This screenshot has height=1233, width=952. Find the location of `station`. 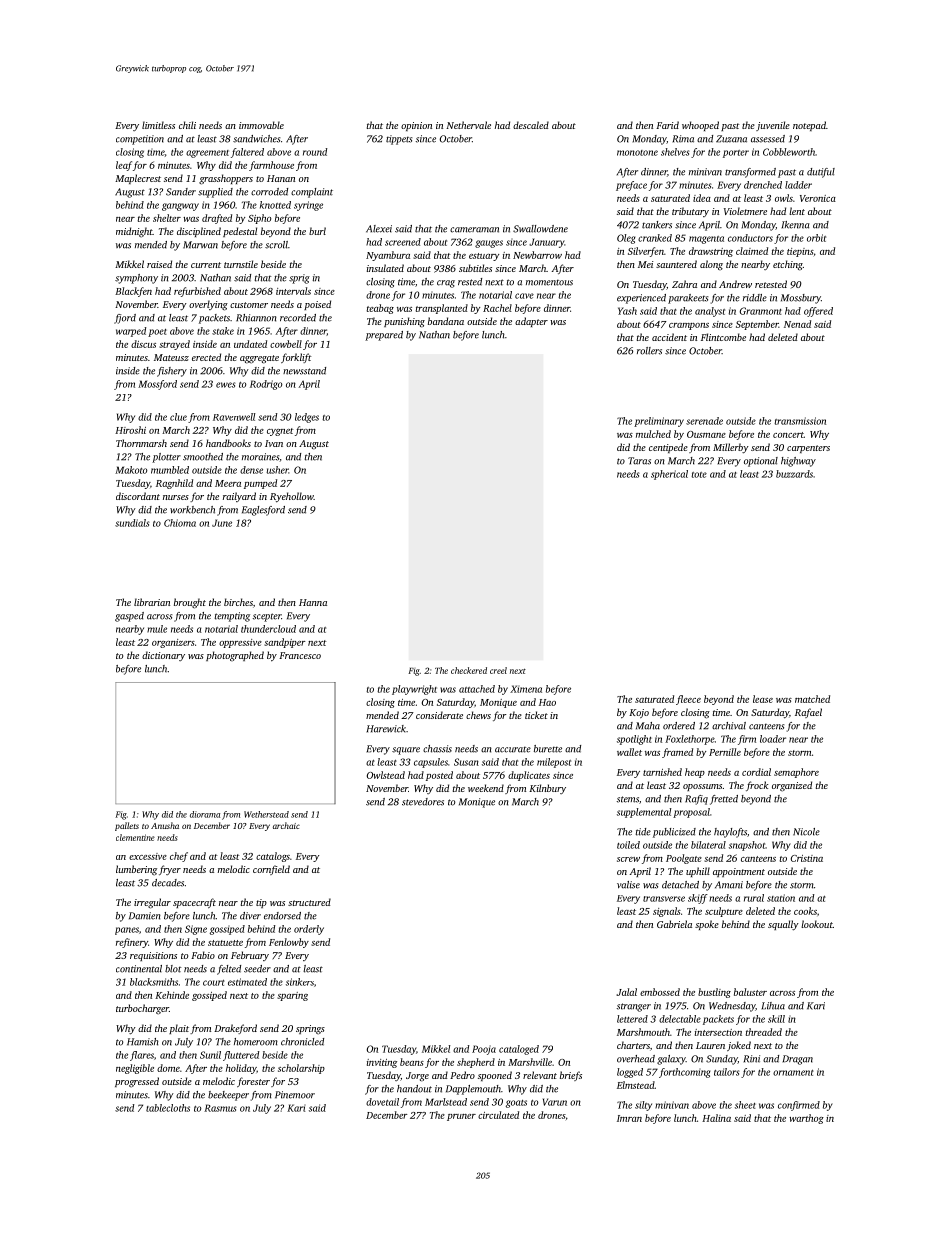

station is located at coordinates (781, 898).
